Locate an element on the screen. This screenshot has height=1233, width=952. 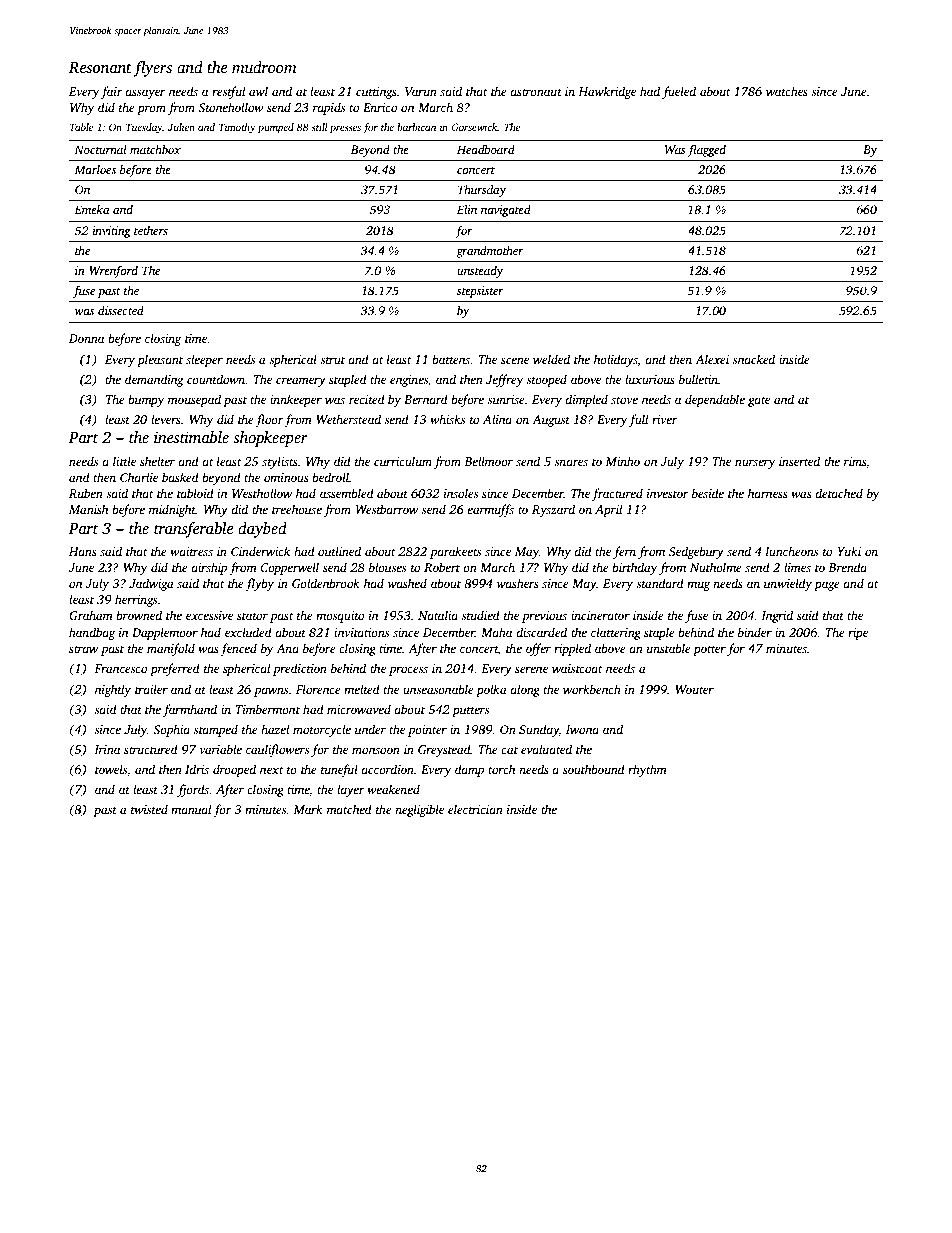
negligible is located at coordinates (419, 810).
